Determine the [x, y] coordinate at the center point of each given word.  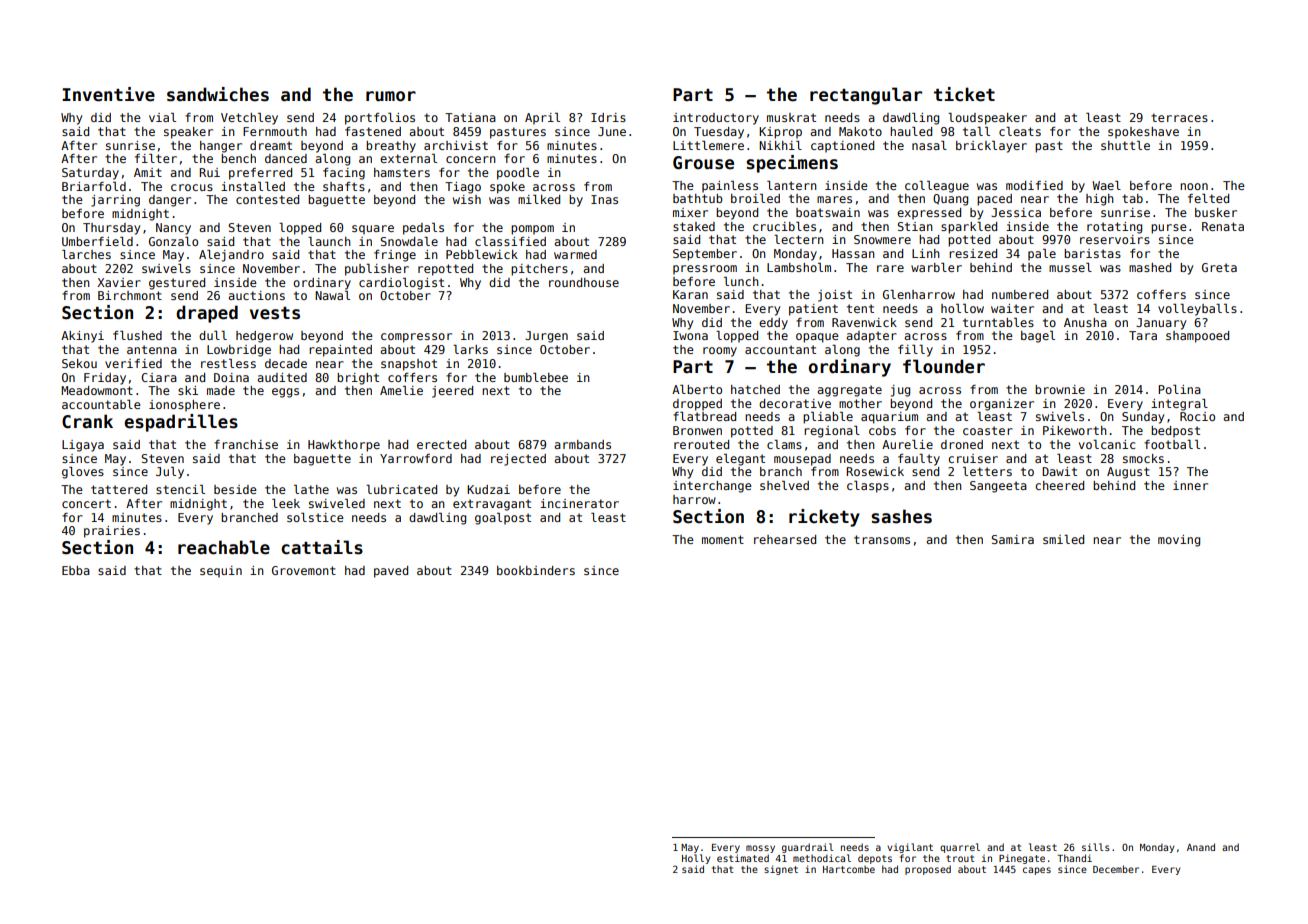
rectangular [866, 96]
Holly [696, 859]
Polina [1179, 389]
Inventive [108, 94]
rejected [518, 460]
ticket [964, 94]
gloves [83, 473]
